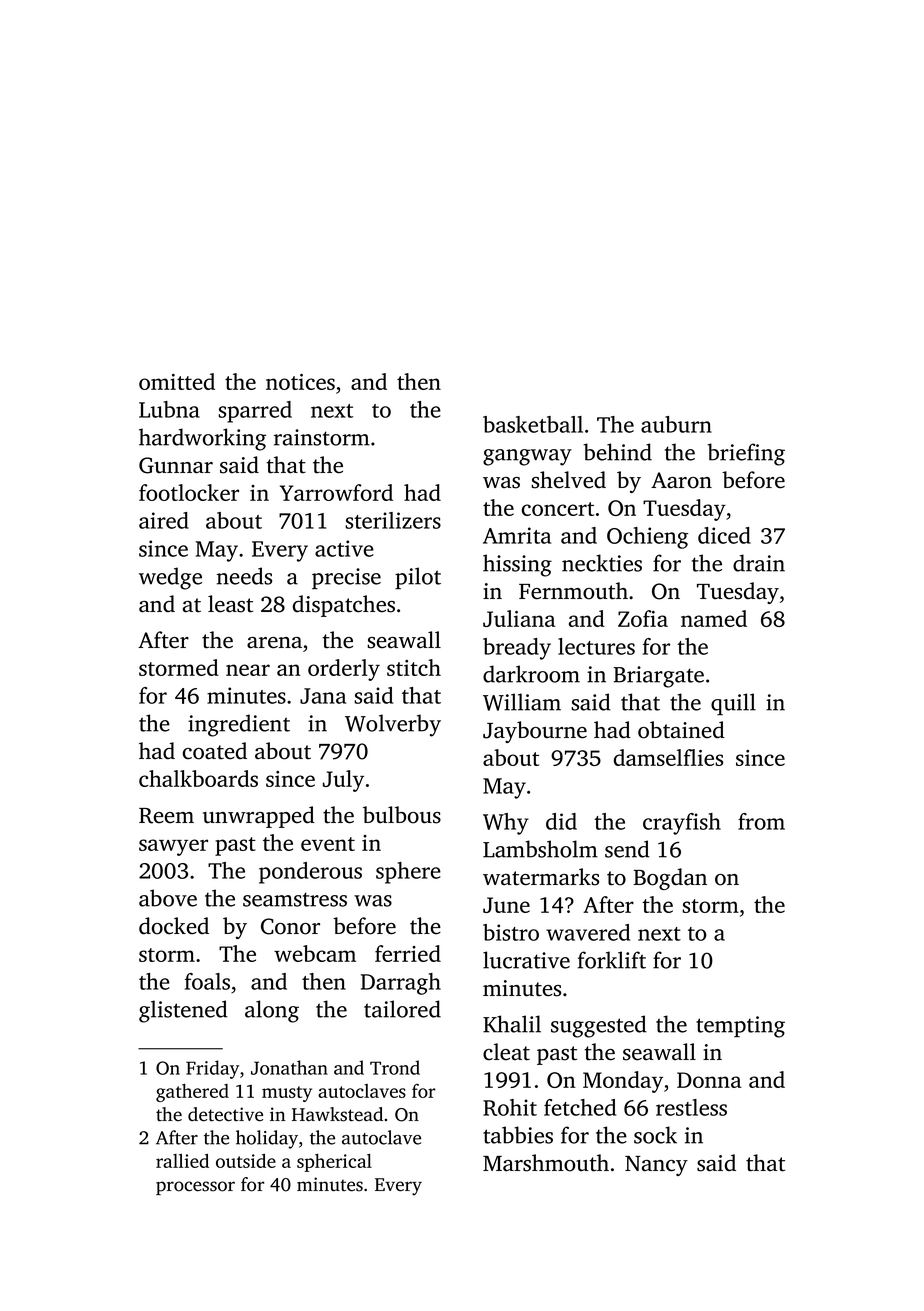 The image size is (924, 1311). Describe the element at coordinates (183, 1011) in the screenshot. I see `glistened` at that location.
